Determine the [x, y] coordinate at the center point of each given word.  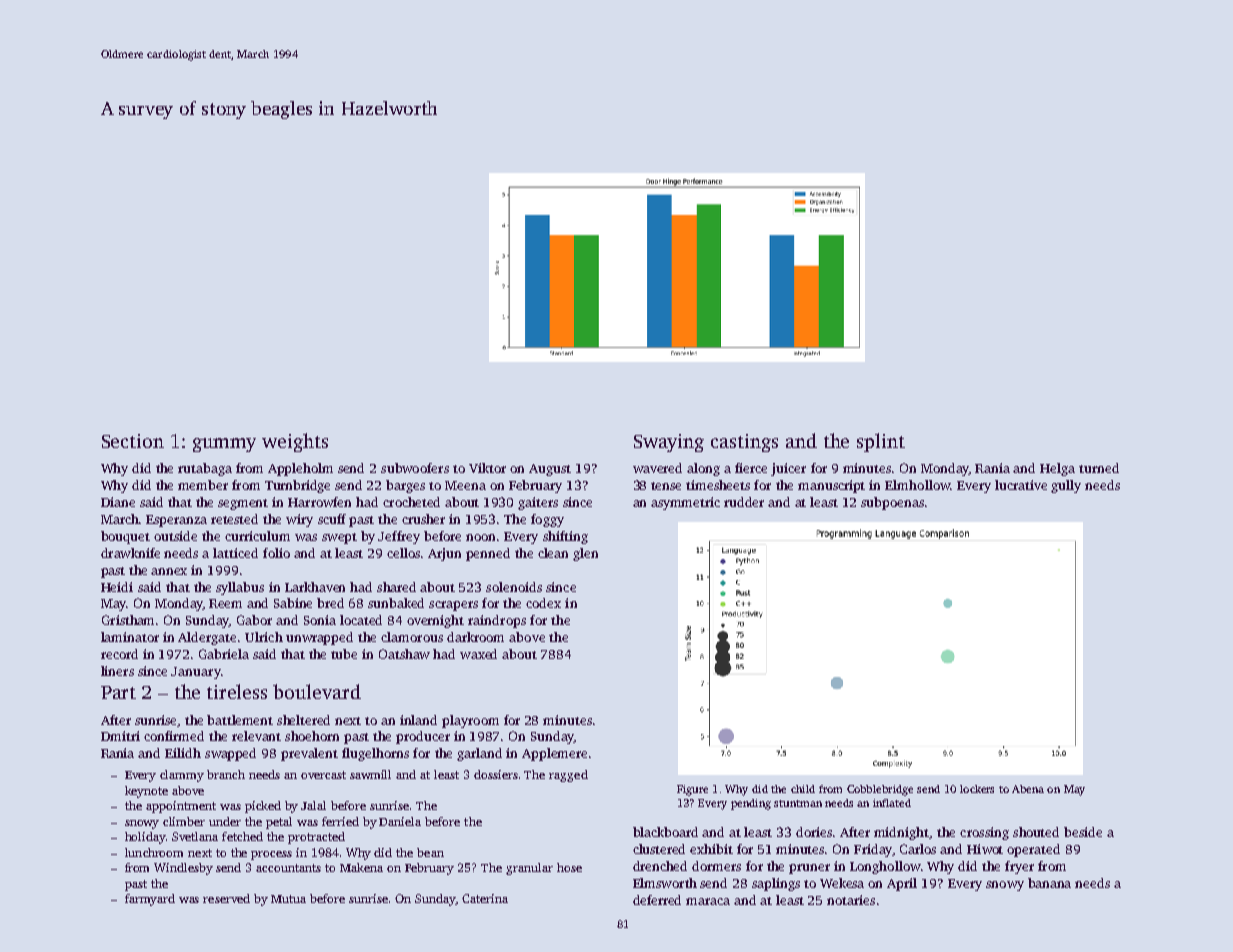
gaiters [538, 503]
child [803, 789]
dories [814, 832]
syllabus [240, 588]
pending [751, 804]
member [203, 485]
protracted [316, 838]
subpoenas [892, 503]
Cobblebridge [880, 790]
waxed [478, 654]
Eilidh [183, 753]
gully [1066, 486]
